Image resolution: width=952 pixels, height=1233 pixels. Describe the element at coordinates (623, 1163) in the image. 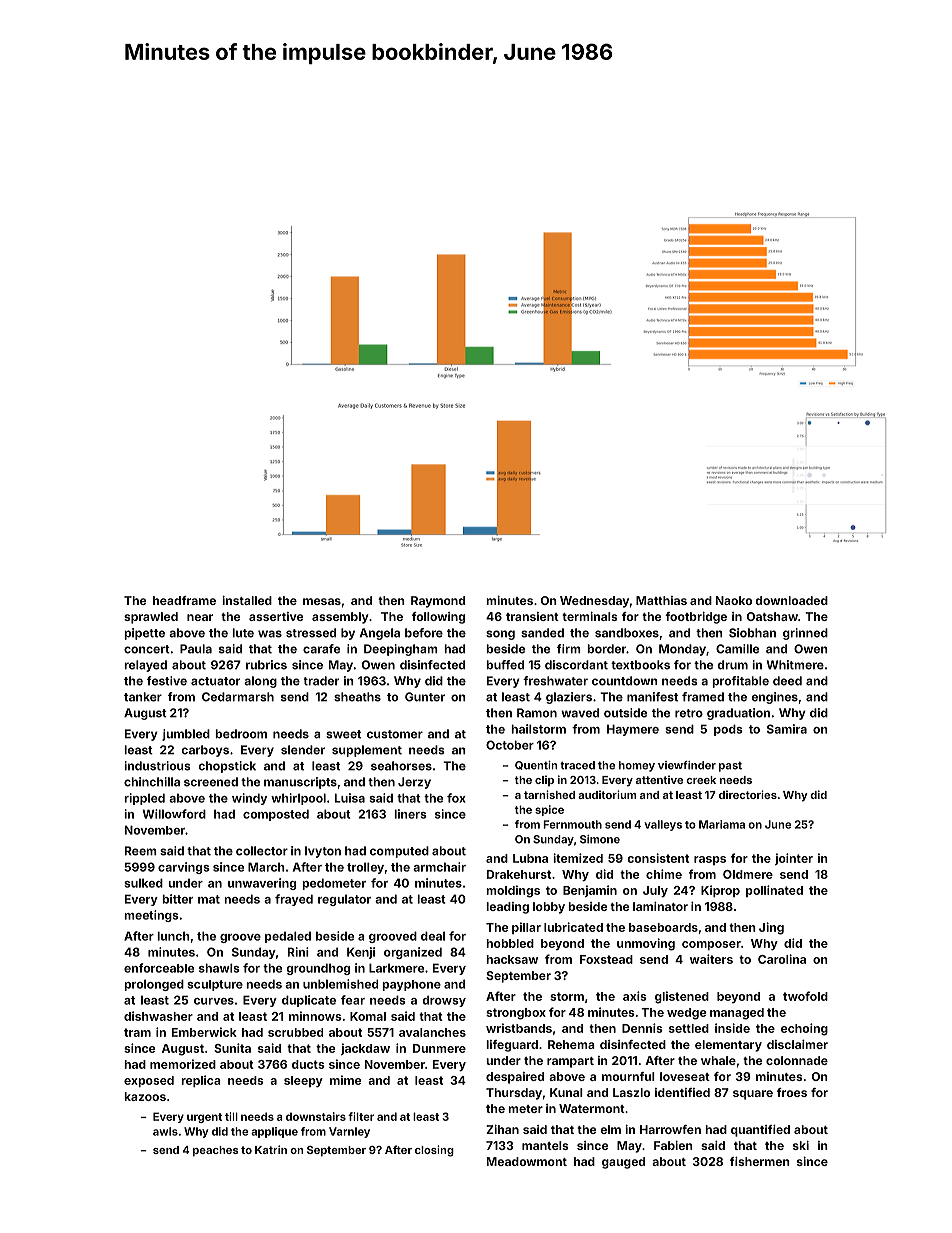

I see `gauged` at that location.
